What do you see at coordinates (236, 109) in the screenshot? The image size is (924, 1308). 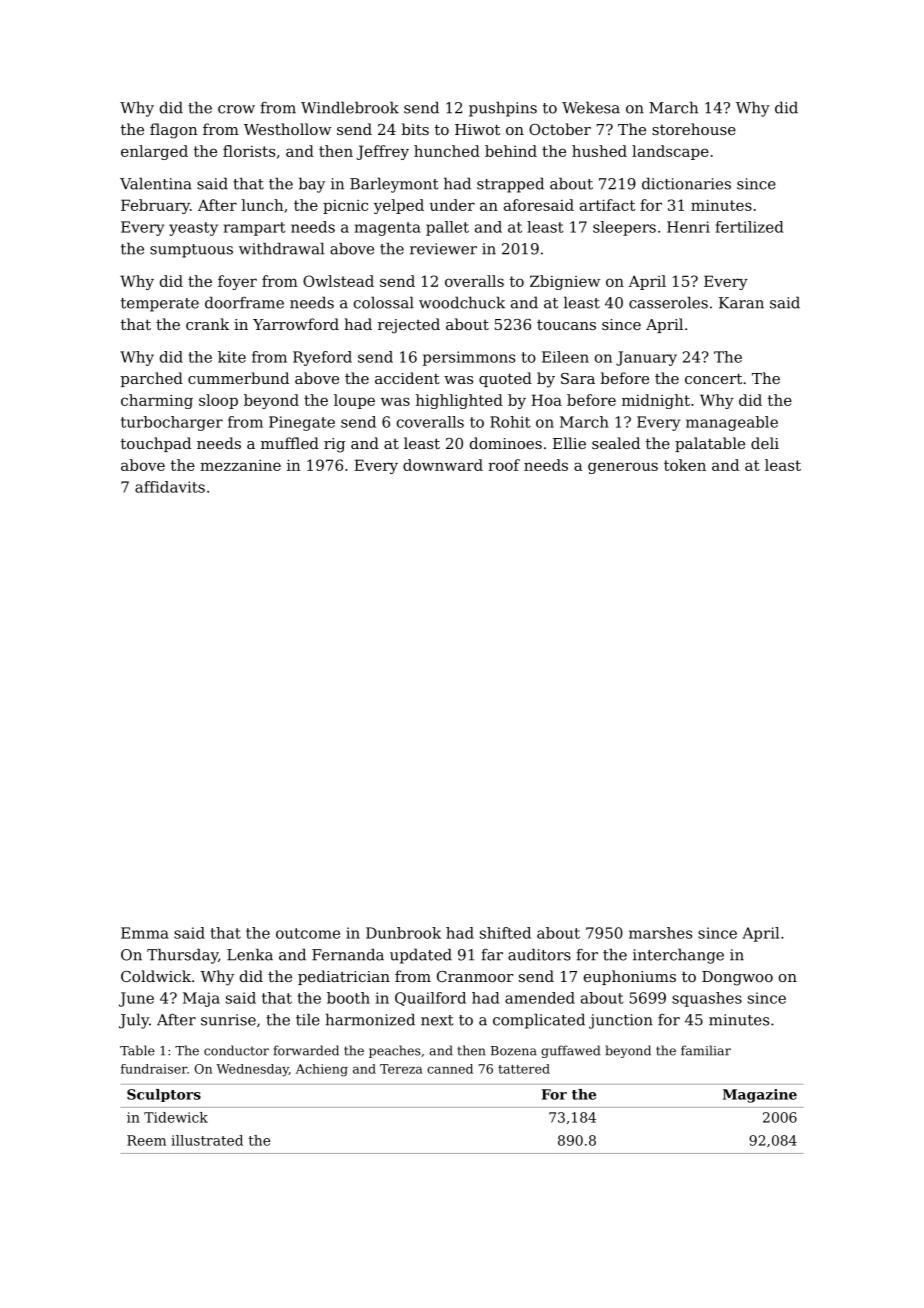 I see `crow` at bounding box center [236, 109].
